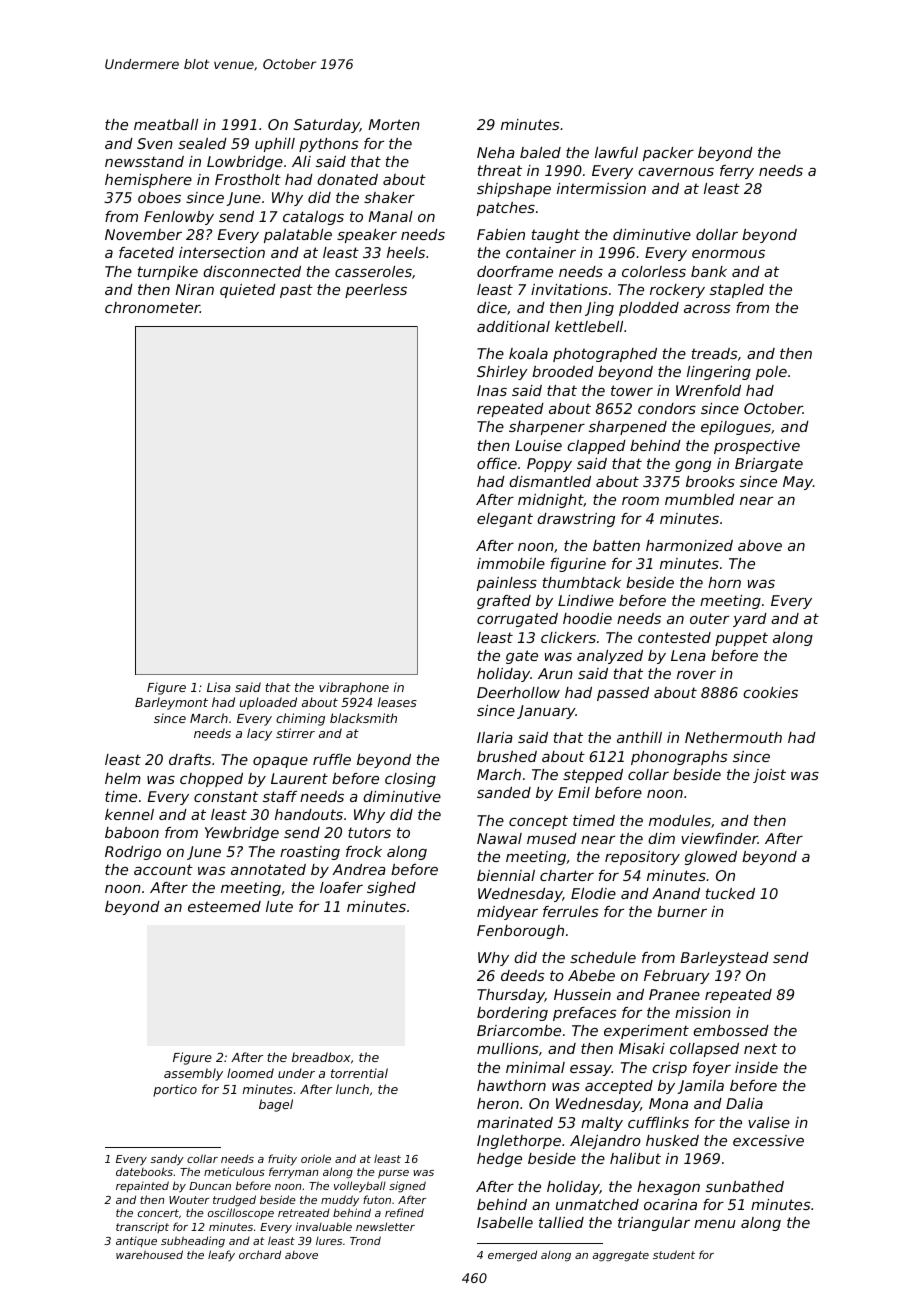 The width and height of the page is (924, 1308). I want to click on Morten, so click(394, 124).
